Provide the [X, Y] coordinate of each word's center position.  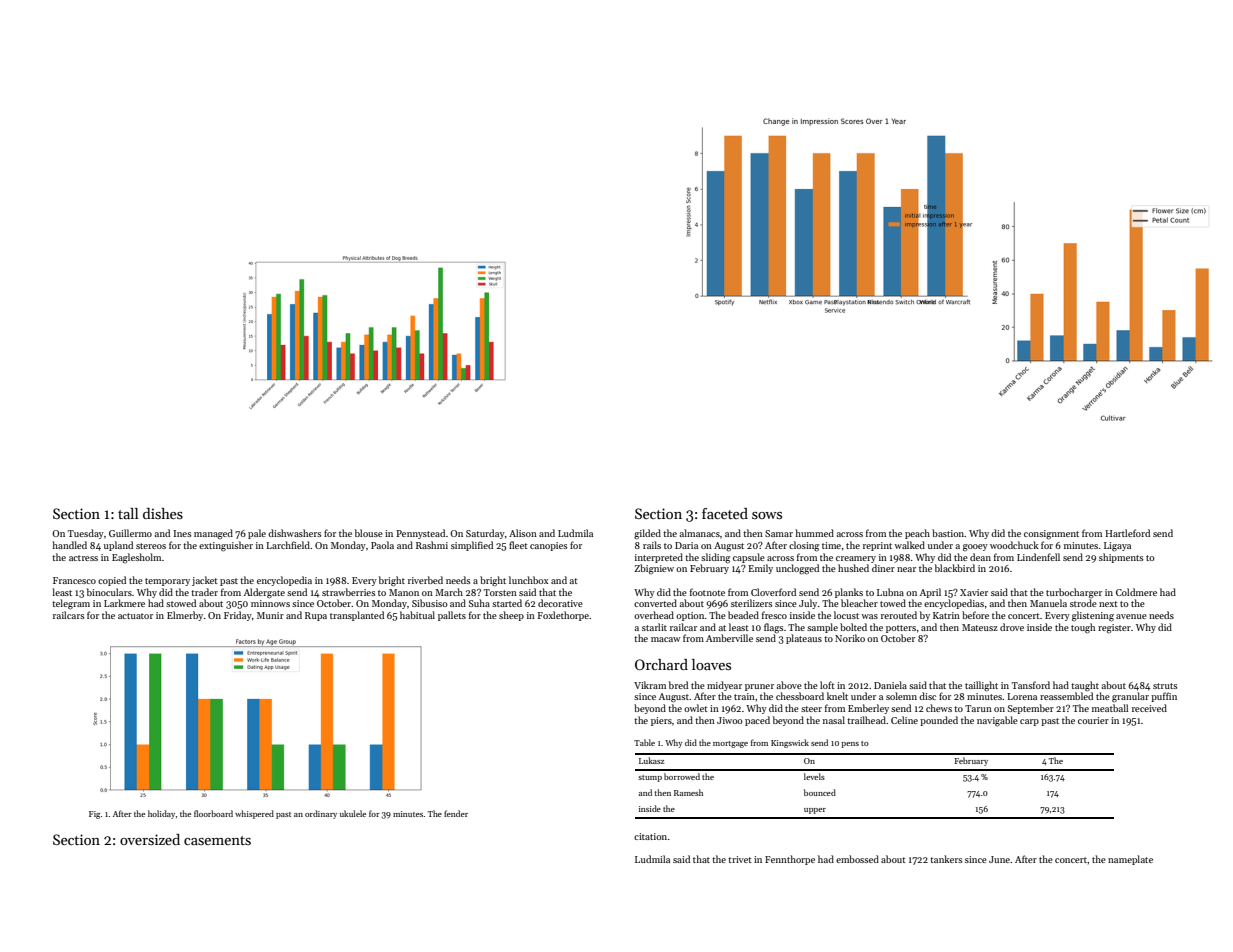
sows [767, 515]
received [1149, 708]
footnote [707, 592]
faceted [725, 513]
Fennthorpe [790, 860]
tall [128, 513]
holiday [161, 814]
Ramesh [688, 792]
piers [661, 721]
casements [217, 840]
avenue [1131, 616]
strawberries [348, 592]
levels [814, 776]
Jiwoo [730, 720]
